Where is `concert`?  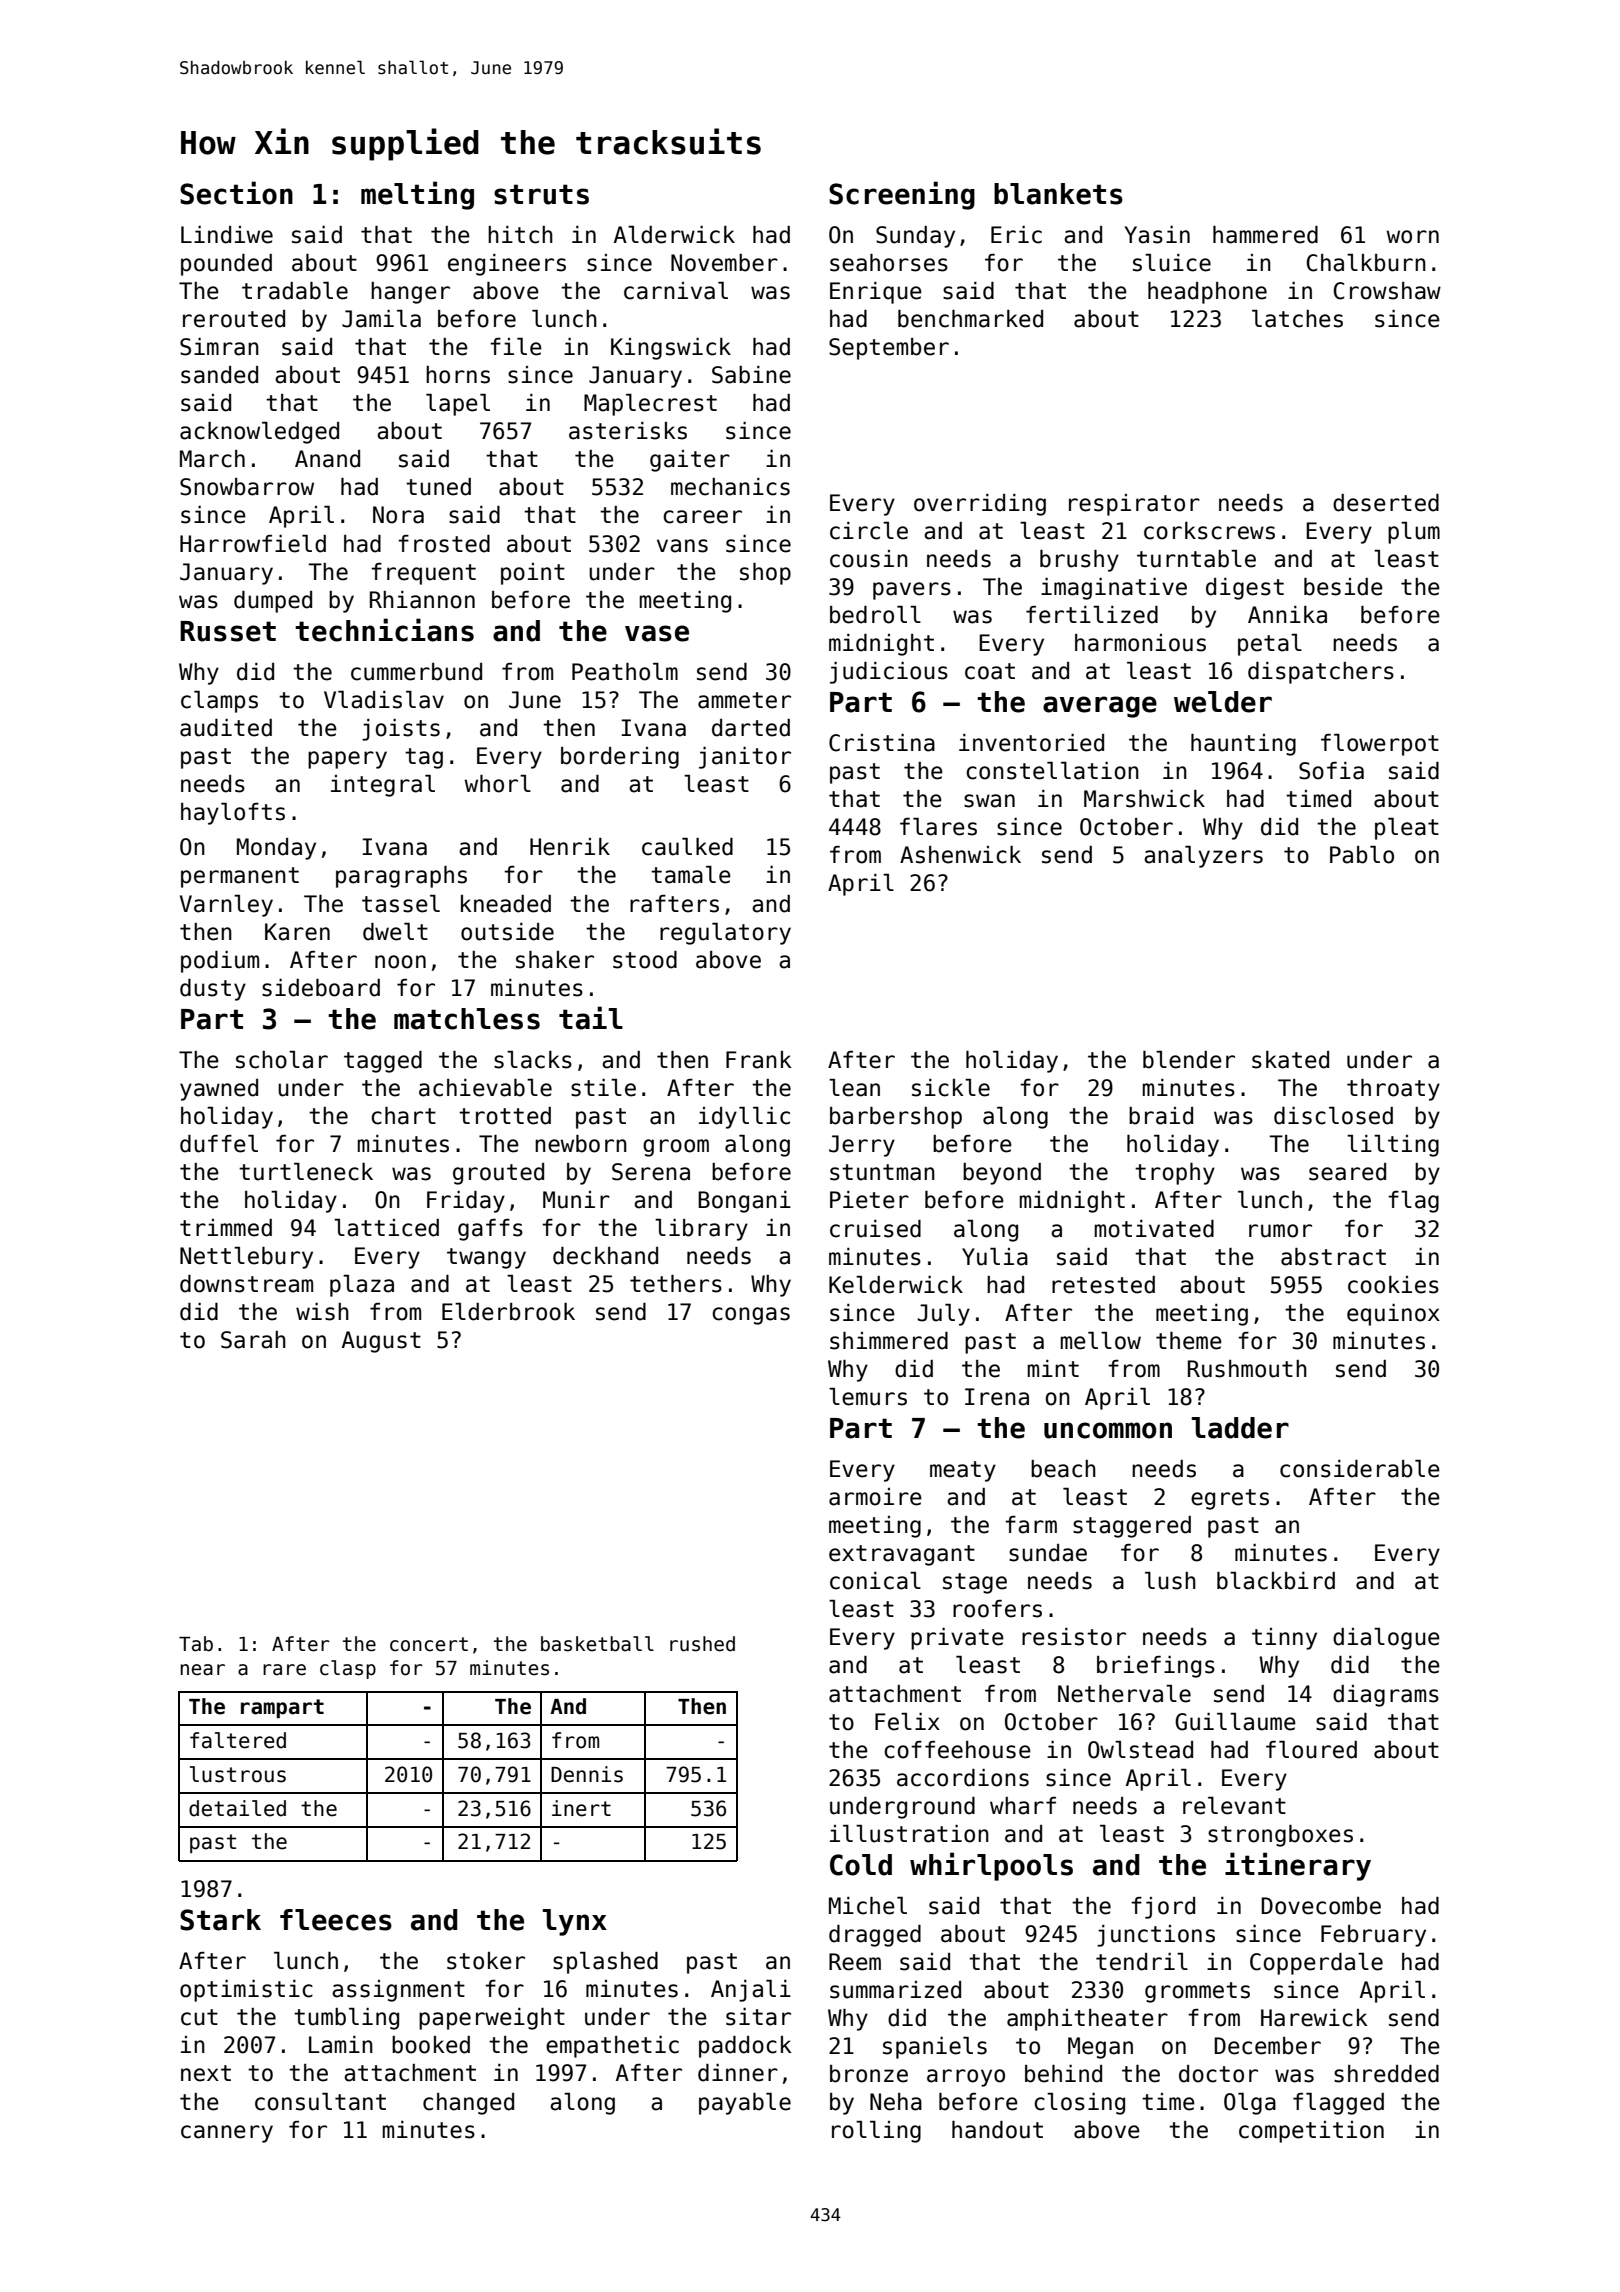 concert is located at coordinates (429, 1644).
